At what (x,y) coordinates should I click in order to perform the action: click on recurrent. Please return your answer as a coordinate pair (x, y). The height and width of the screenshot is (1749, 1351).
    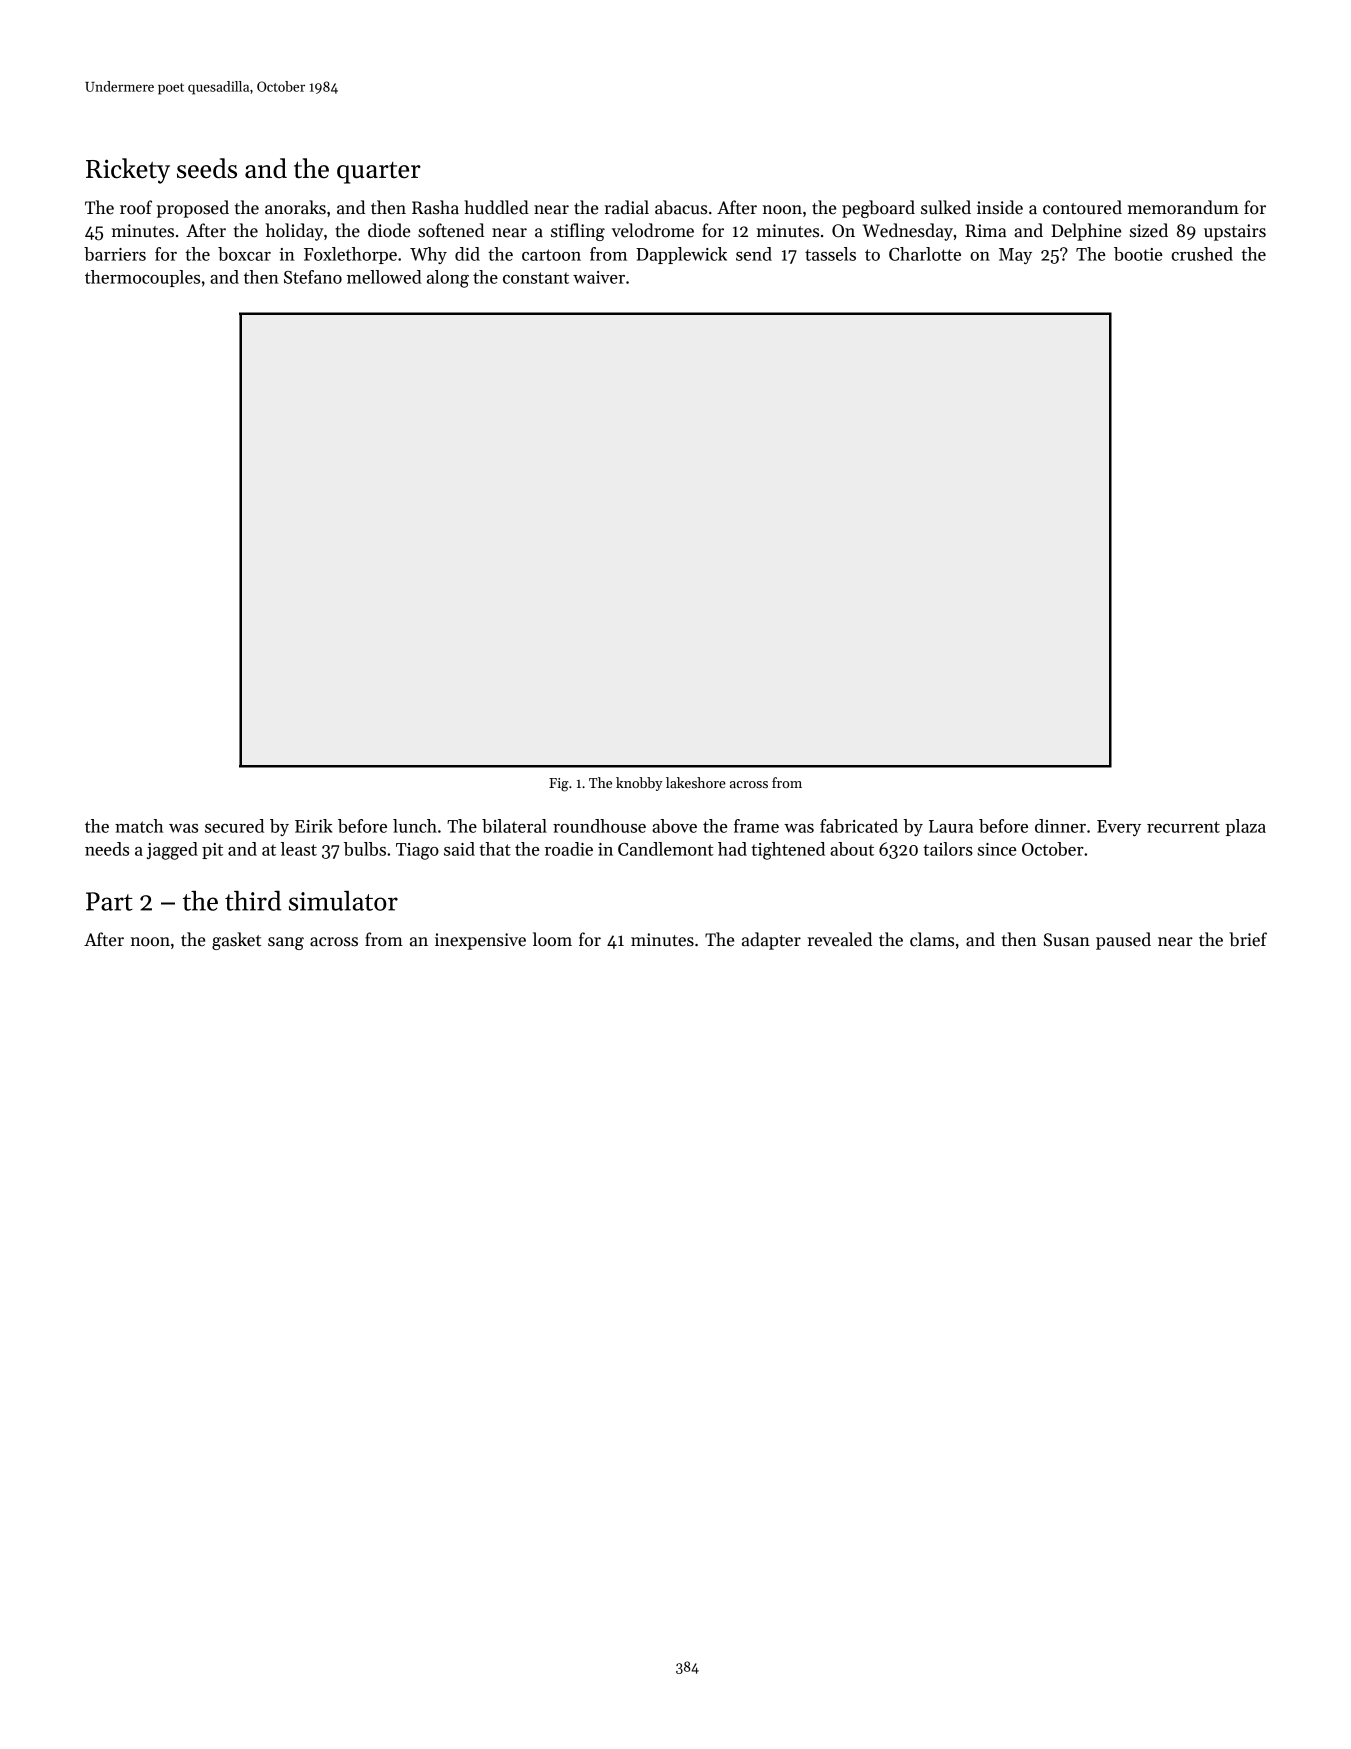
    Looking at the image, I should click on (1183, 827).
